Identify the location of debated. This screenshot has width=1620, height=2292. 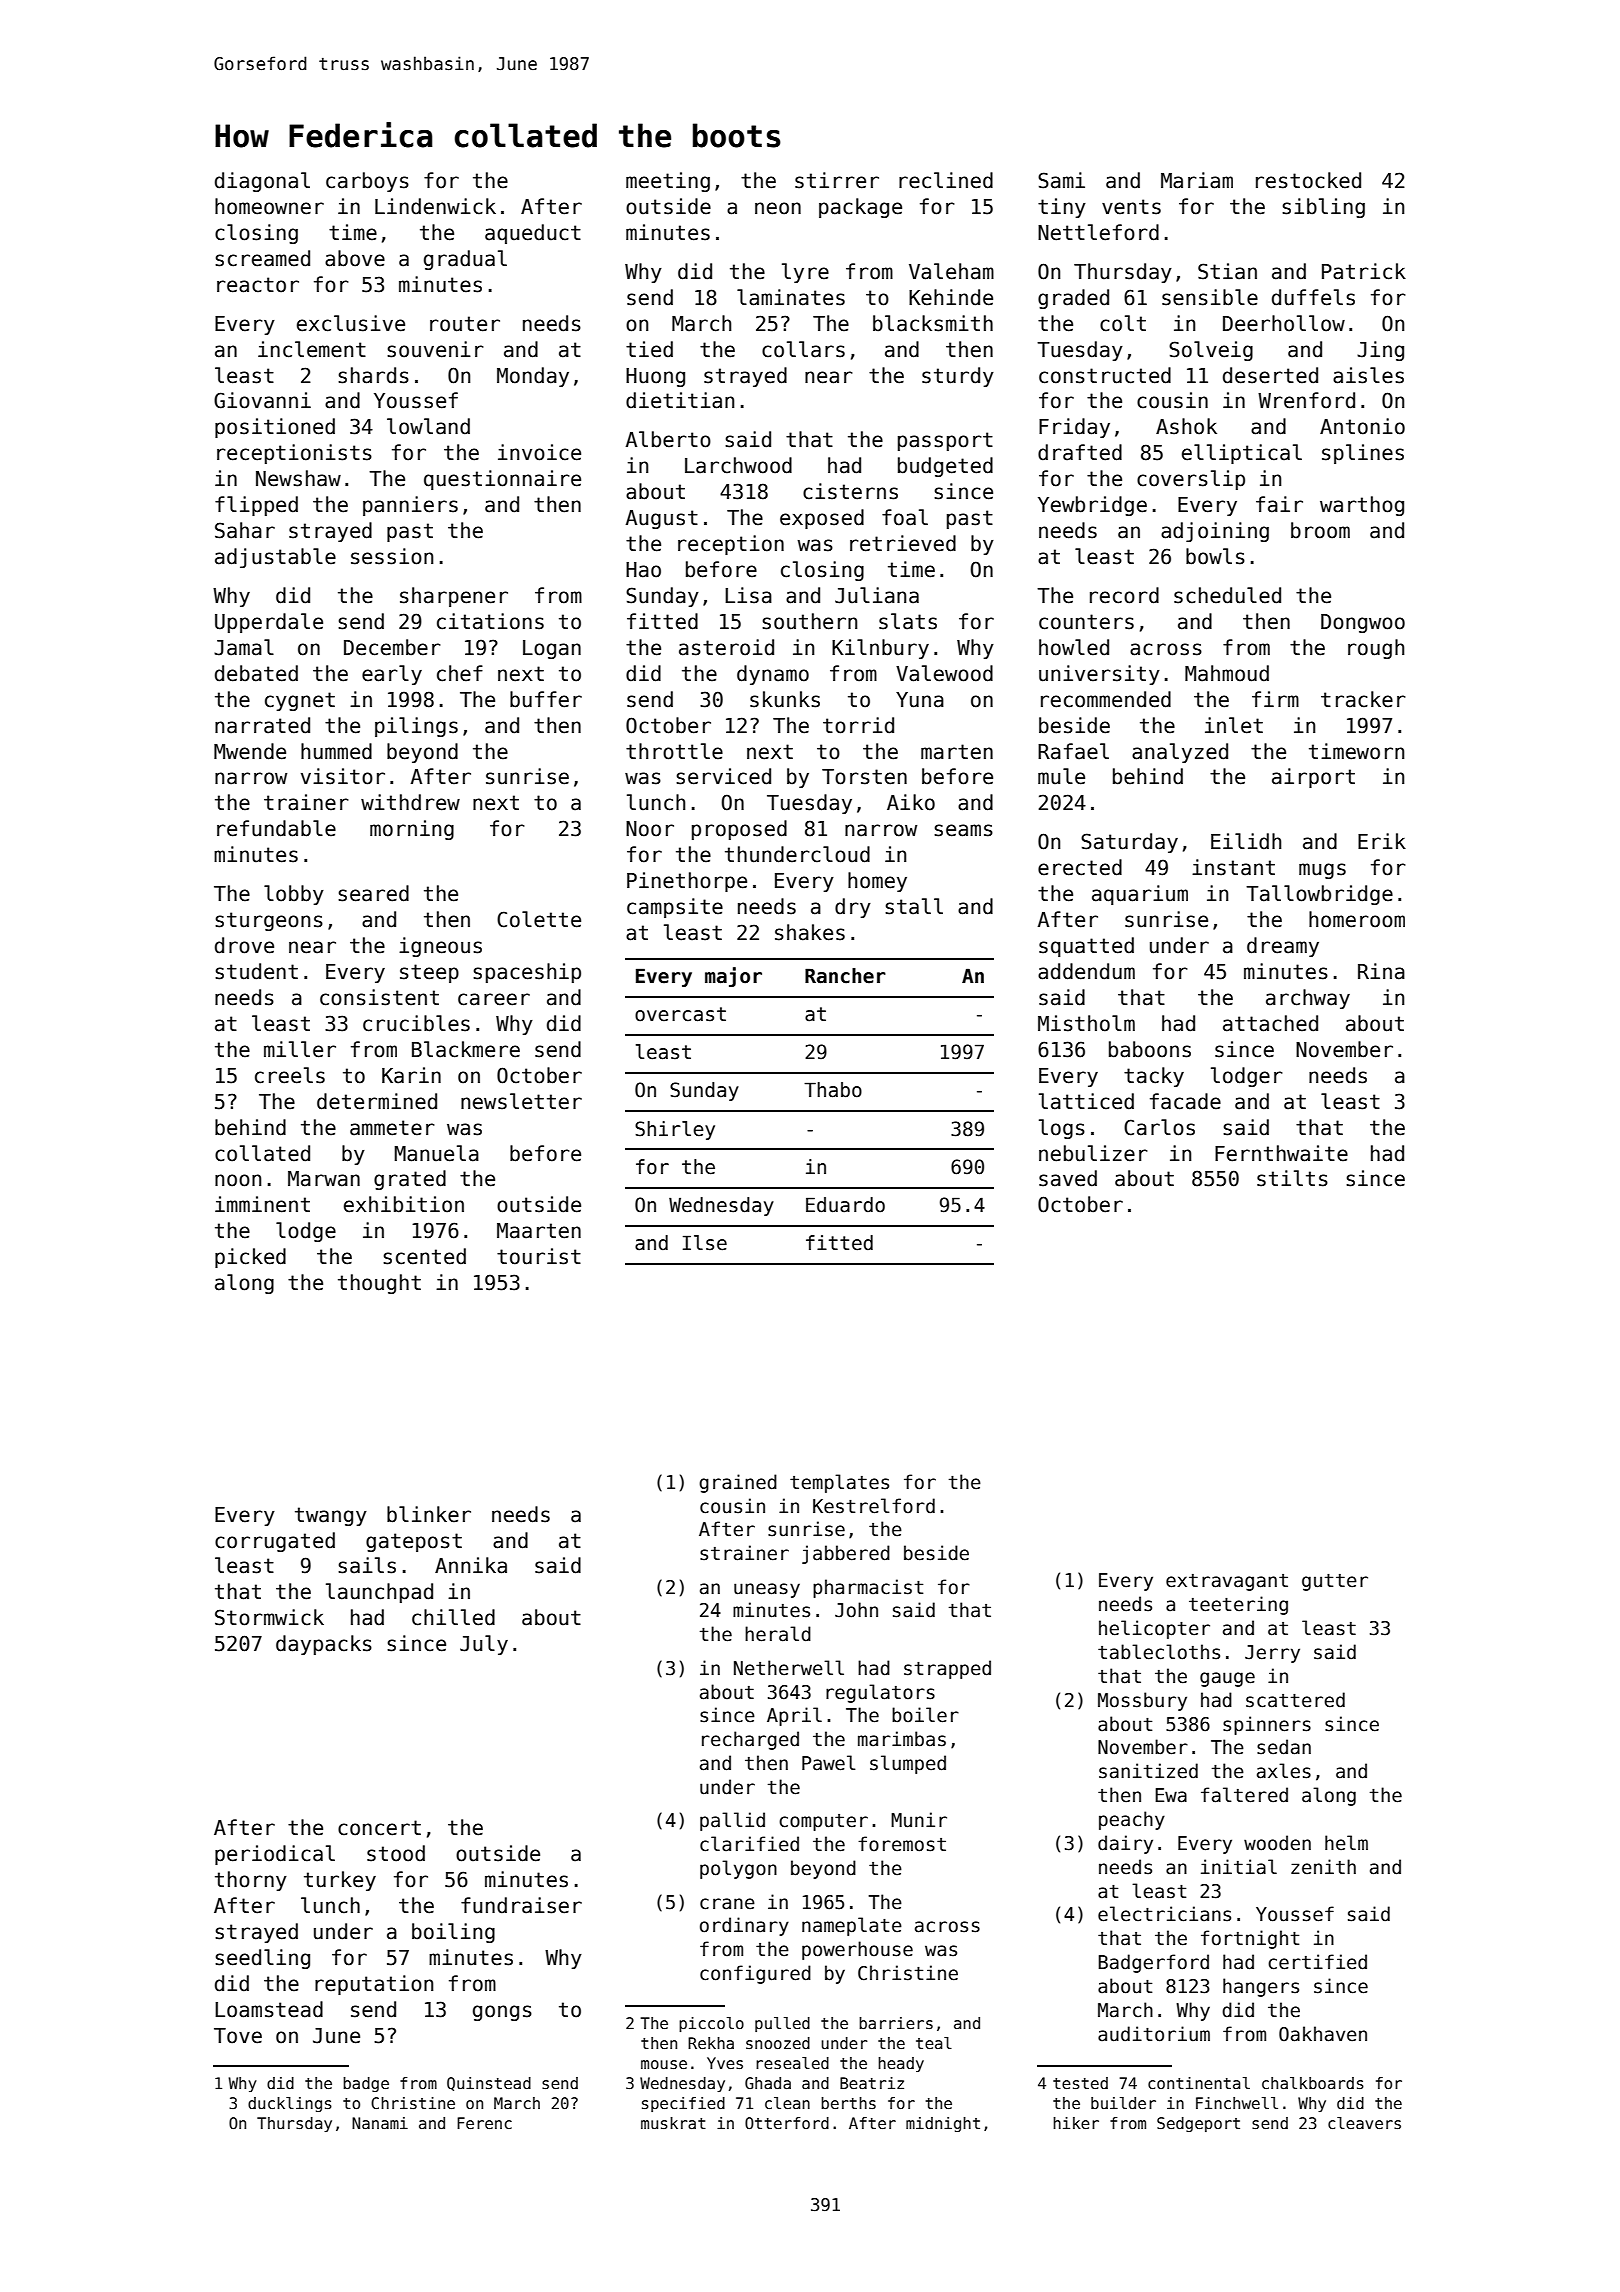
(256, 673).
